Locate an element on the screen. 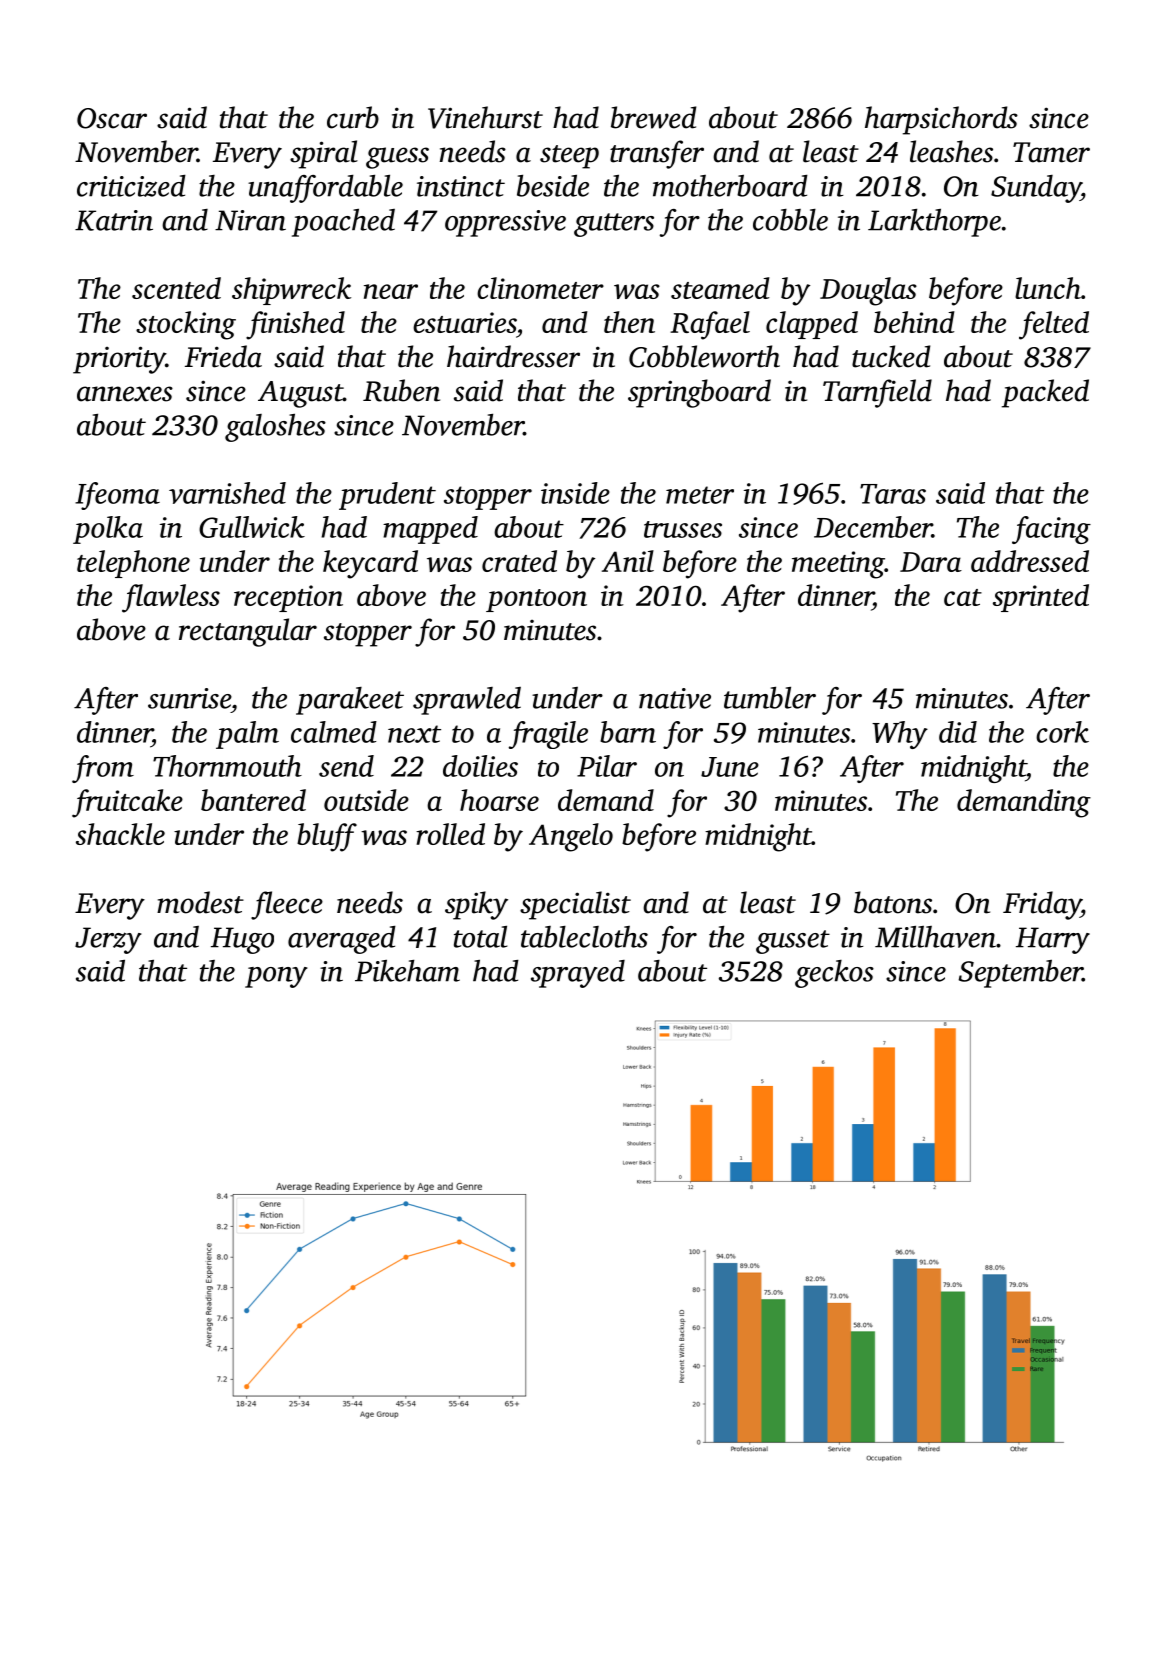 The image size is (1165, 1654). barn is located at coordinates (628, 732).
